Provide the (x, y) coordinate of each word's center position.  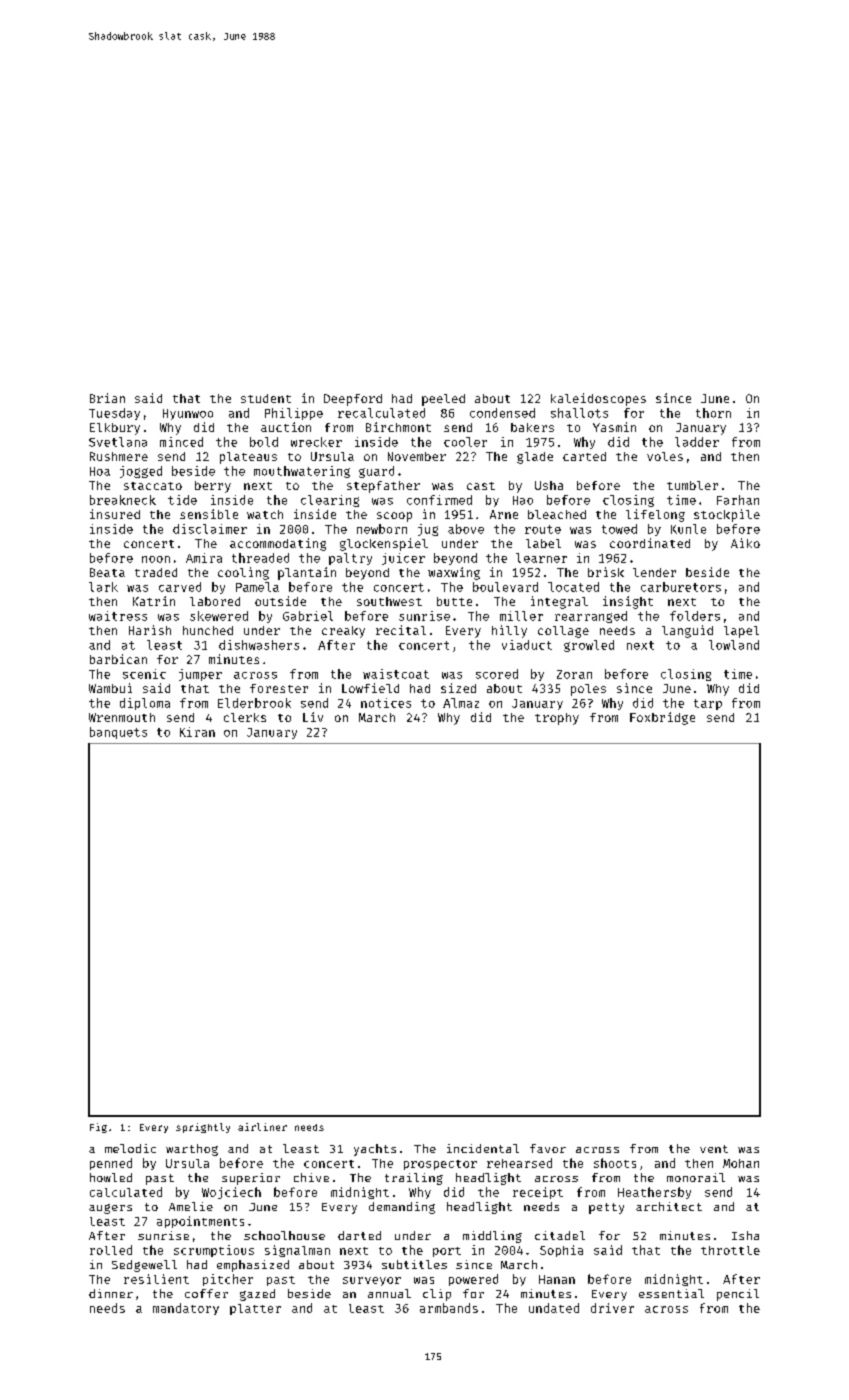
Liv (313, 717)
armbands (449, 1308)
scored (497, 674)
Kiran (197, 732)
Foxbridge (662, 718)
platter (255, 1309)
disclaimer (210, 529)
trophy (557, 719)
